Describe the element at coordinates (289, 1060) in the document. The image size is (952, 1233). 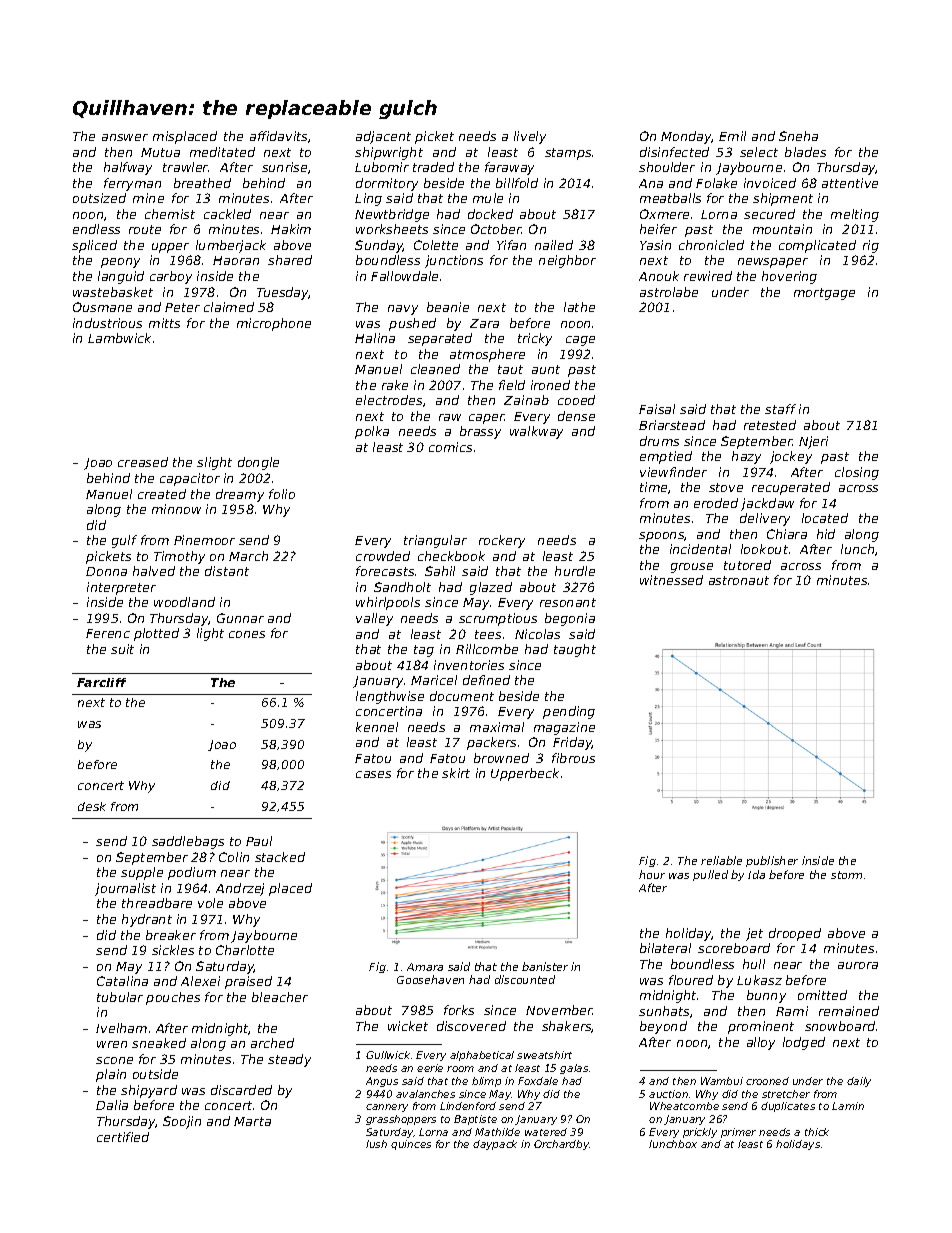
I see `steady` at that location.
